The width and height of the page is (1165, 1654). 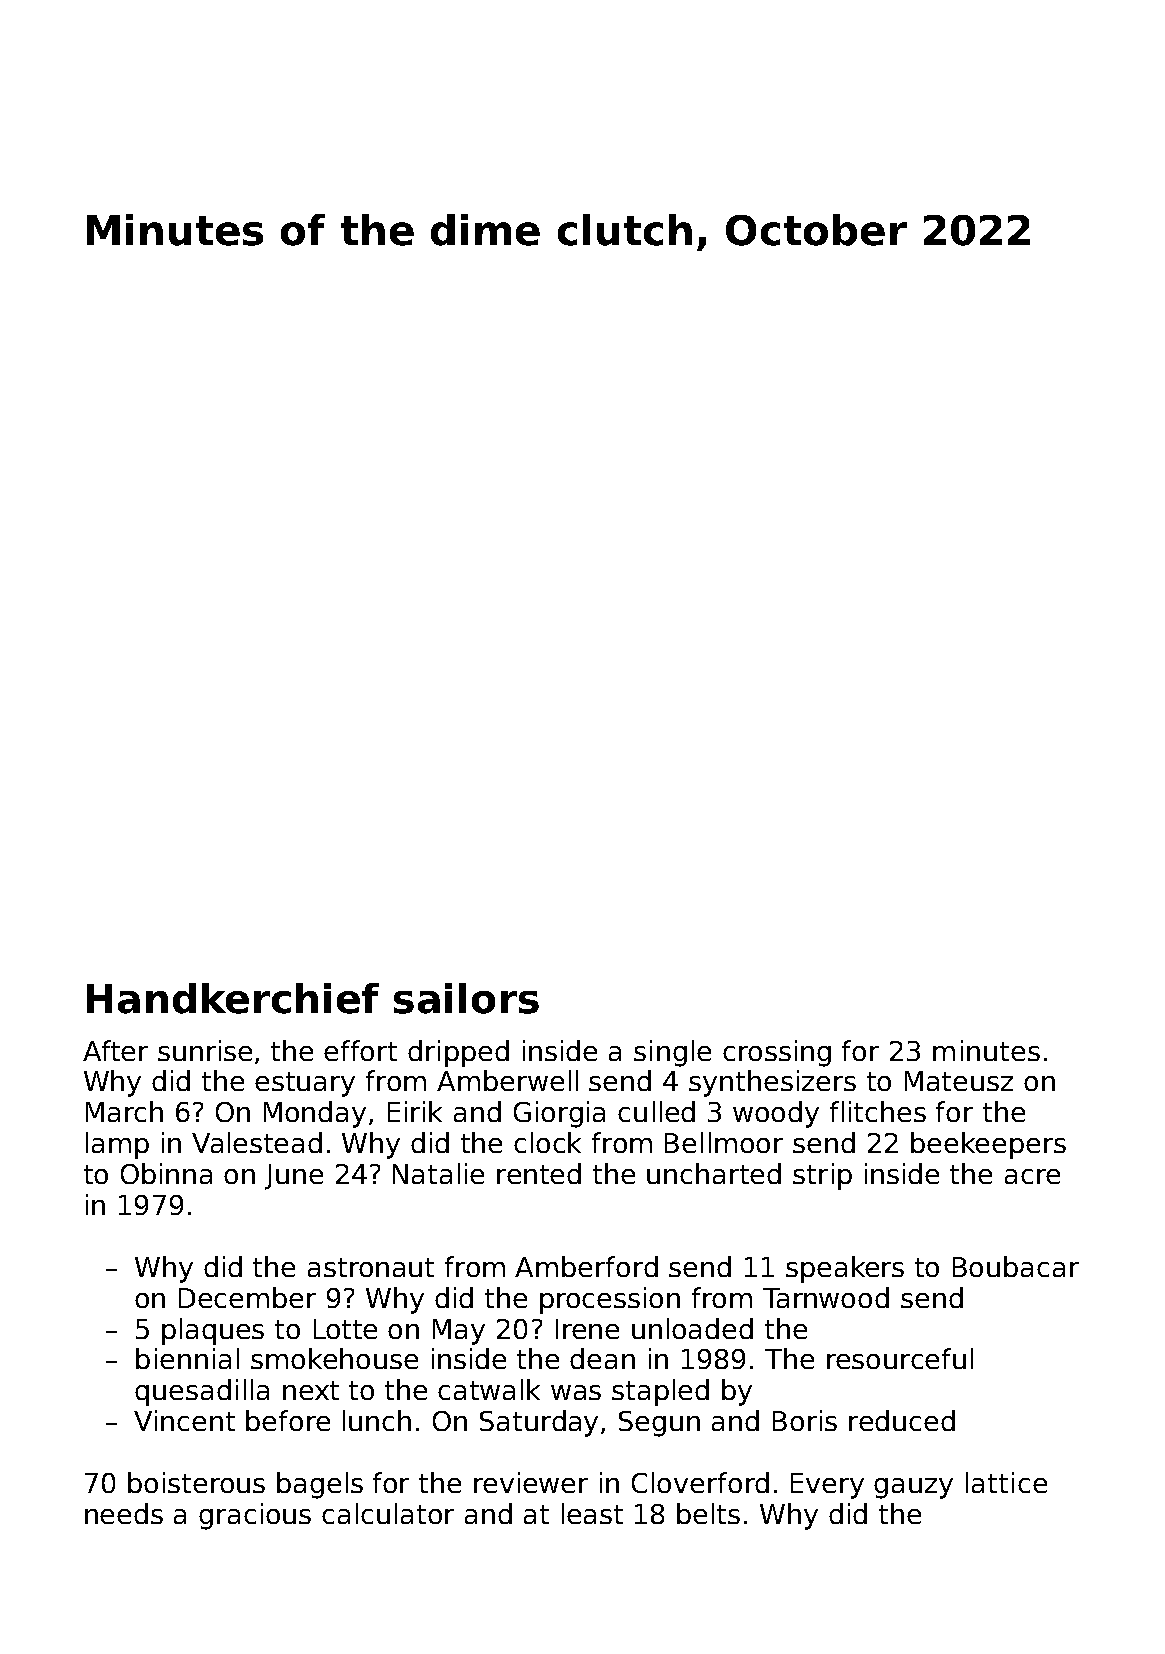 What do you see at coordinates (438, 1173) in the page?
I see `Natalie` at bounding box center [438, 1173].
